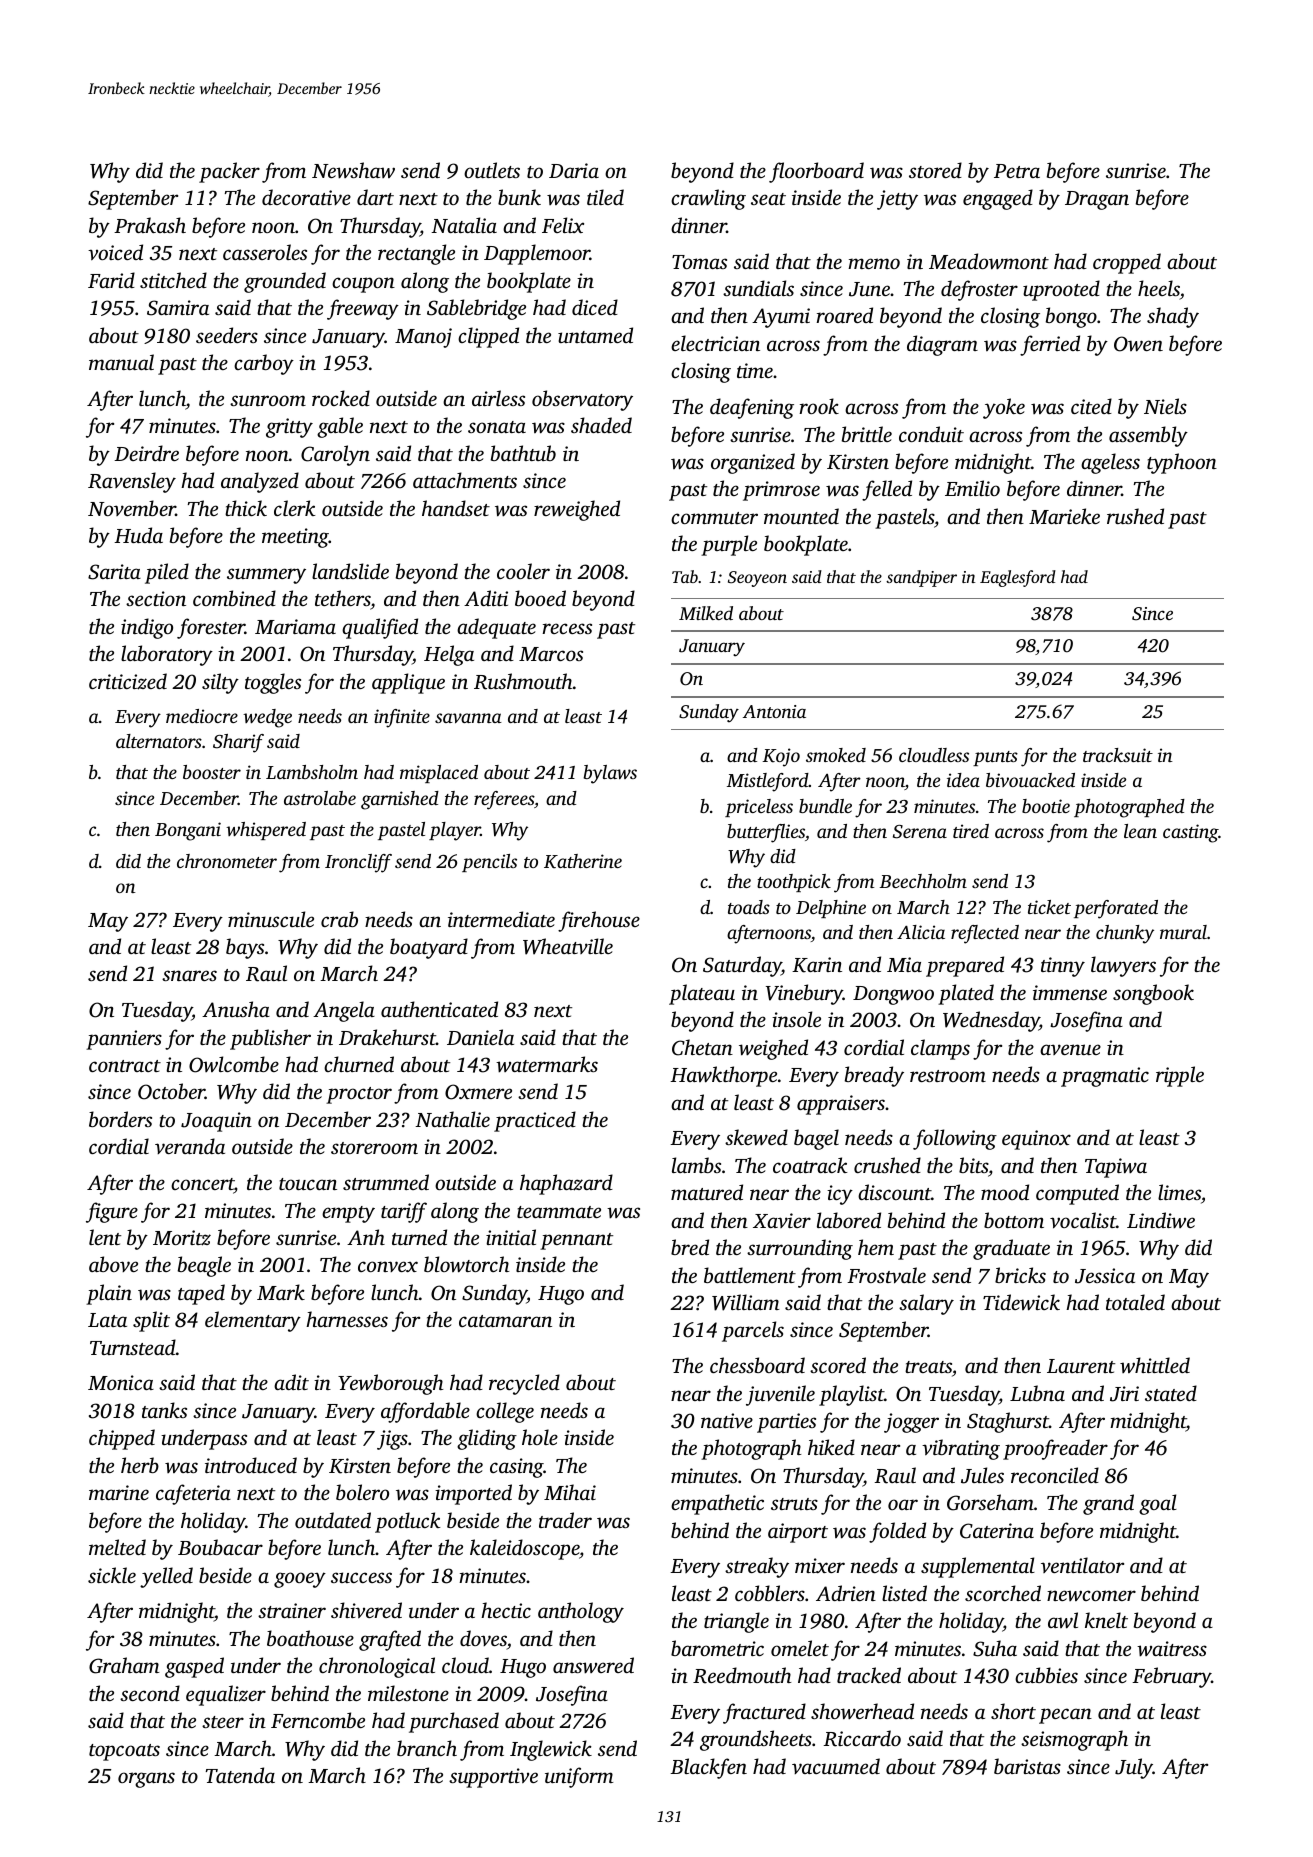 This screenshot has width=1313, height=1857. What do you see at coordinates (1159, 288) in the screenshot?
I see `heels` at bounding box center [1159, 288].
